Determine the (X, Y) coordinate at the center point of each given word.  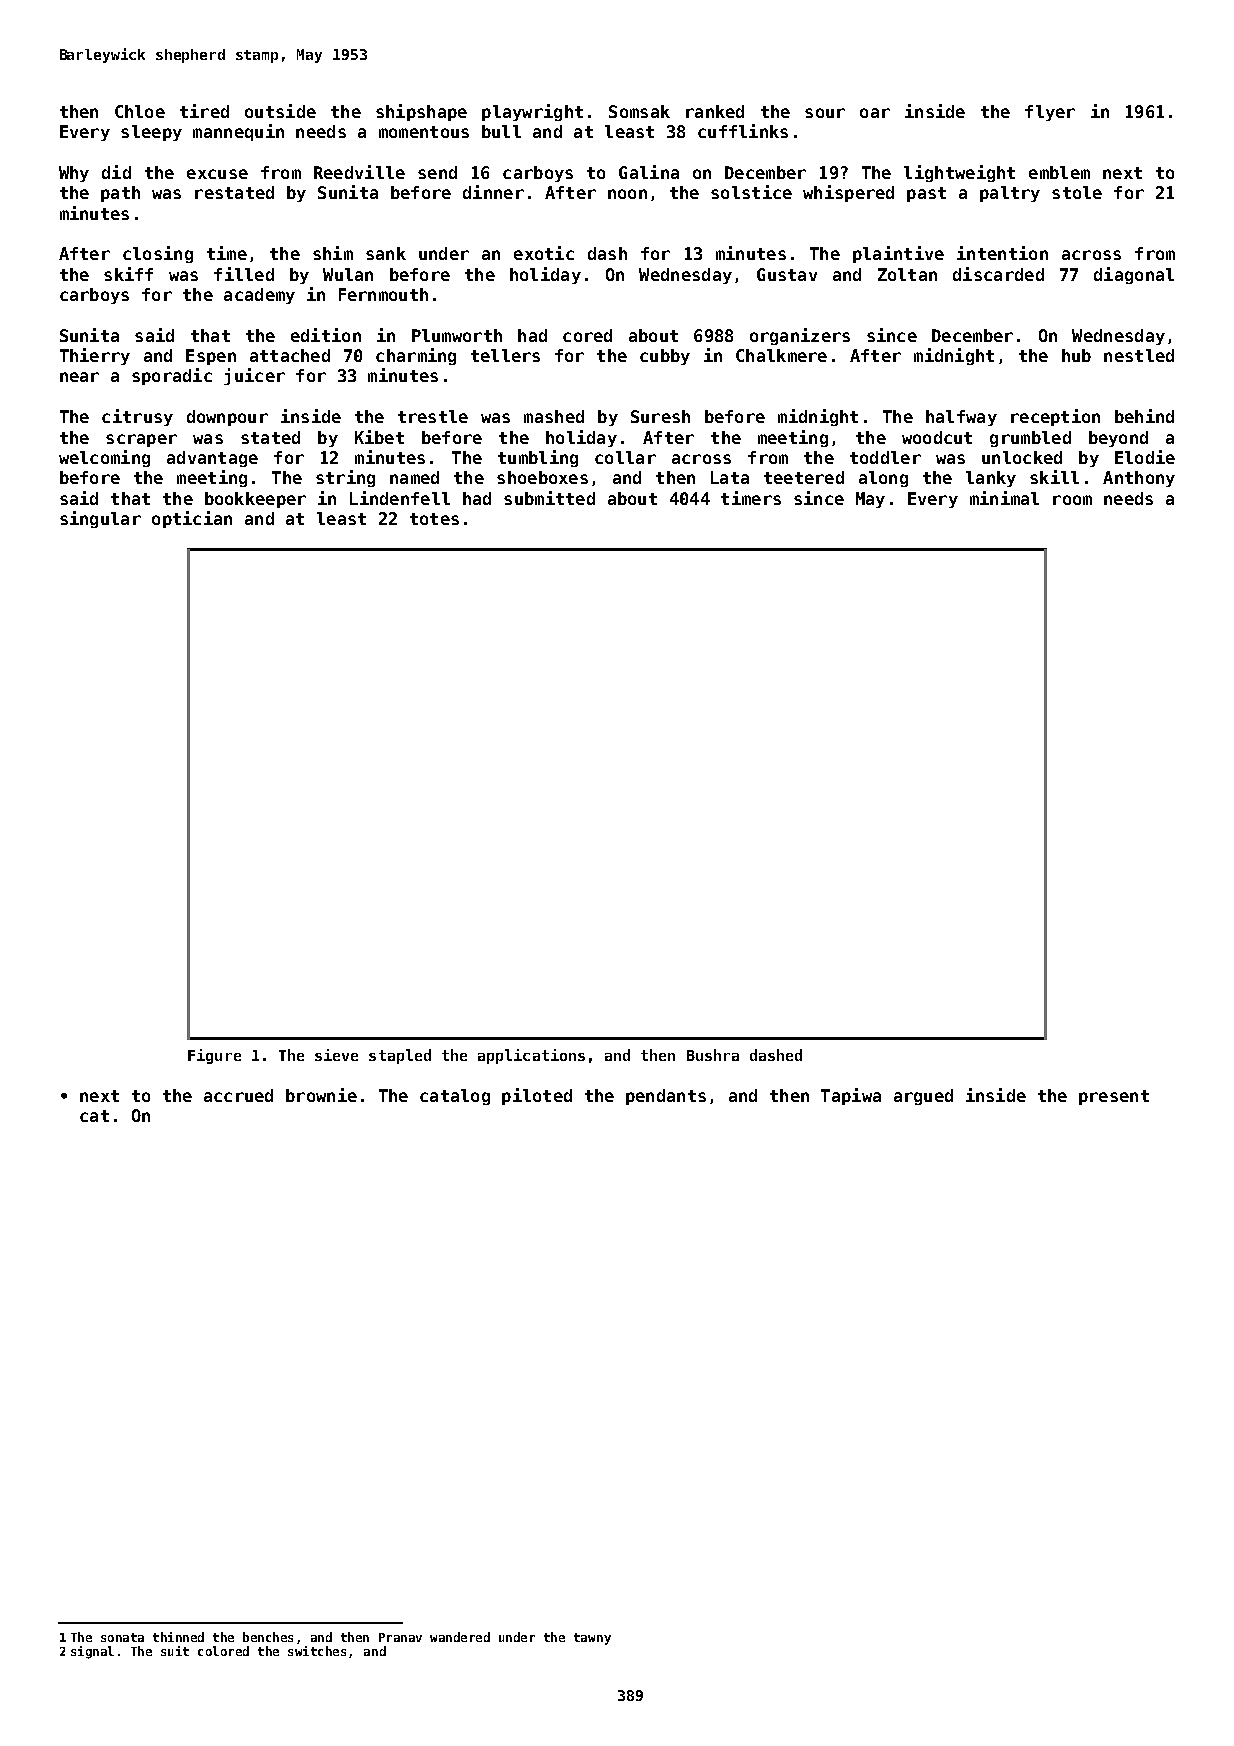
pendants (666, 1097)
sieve (336, 1055)
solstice (751, 192)
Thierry (95, 356)
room (1072, 500)
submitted (549, 498)
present (1114, 1097)
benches (268, 1637)
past (926, 194)
